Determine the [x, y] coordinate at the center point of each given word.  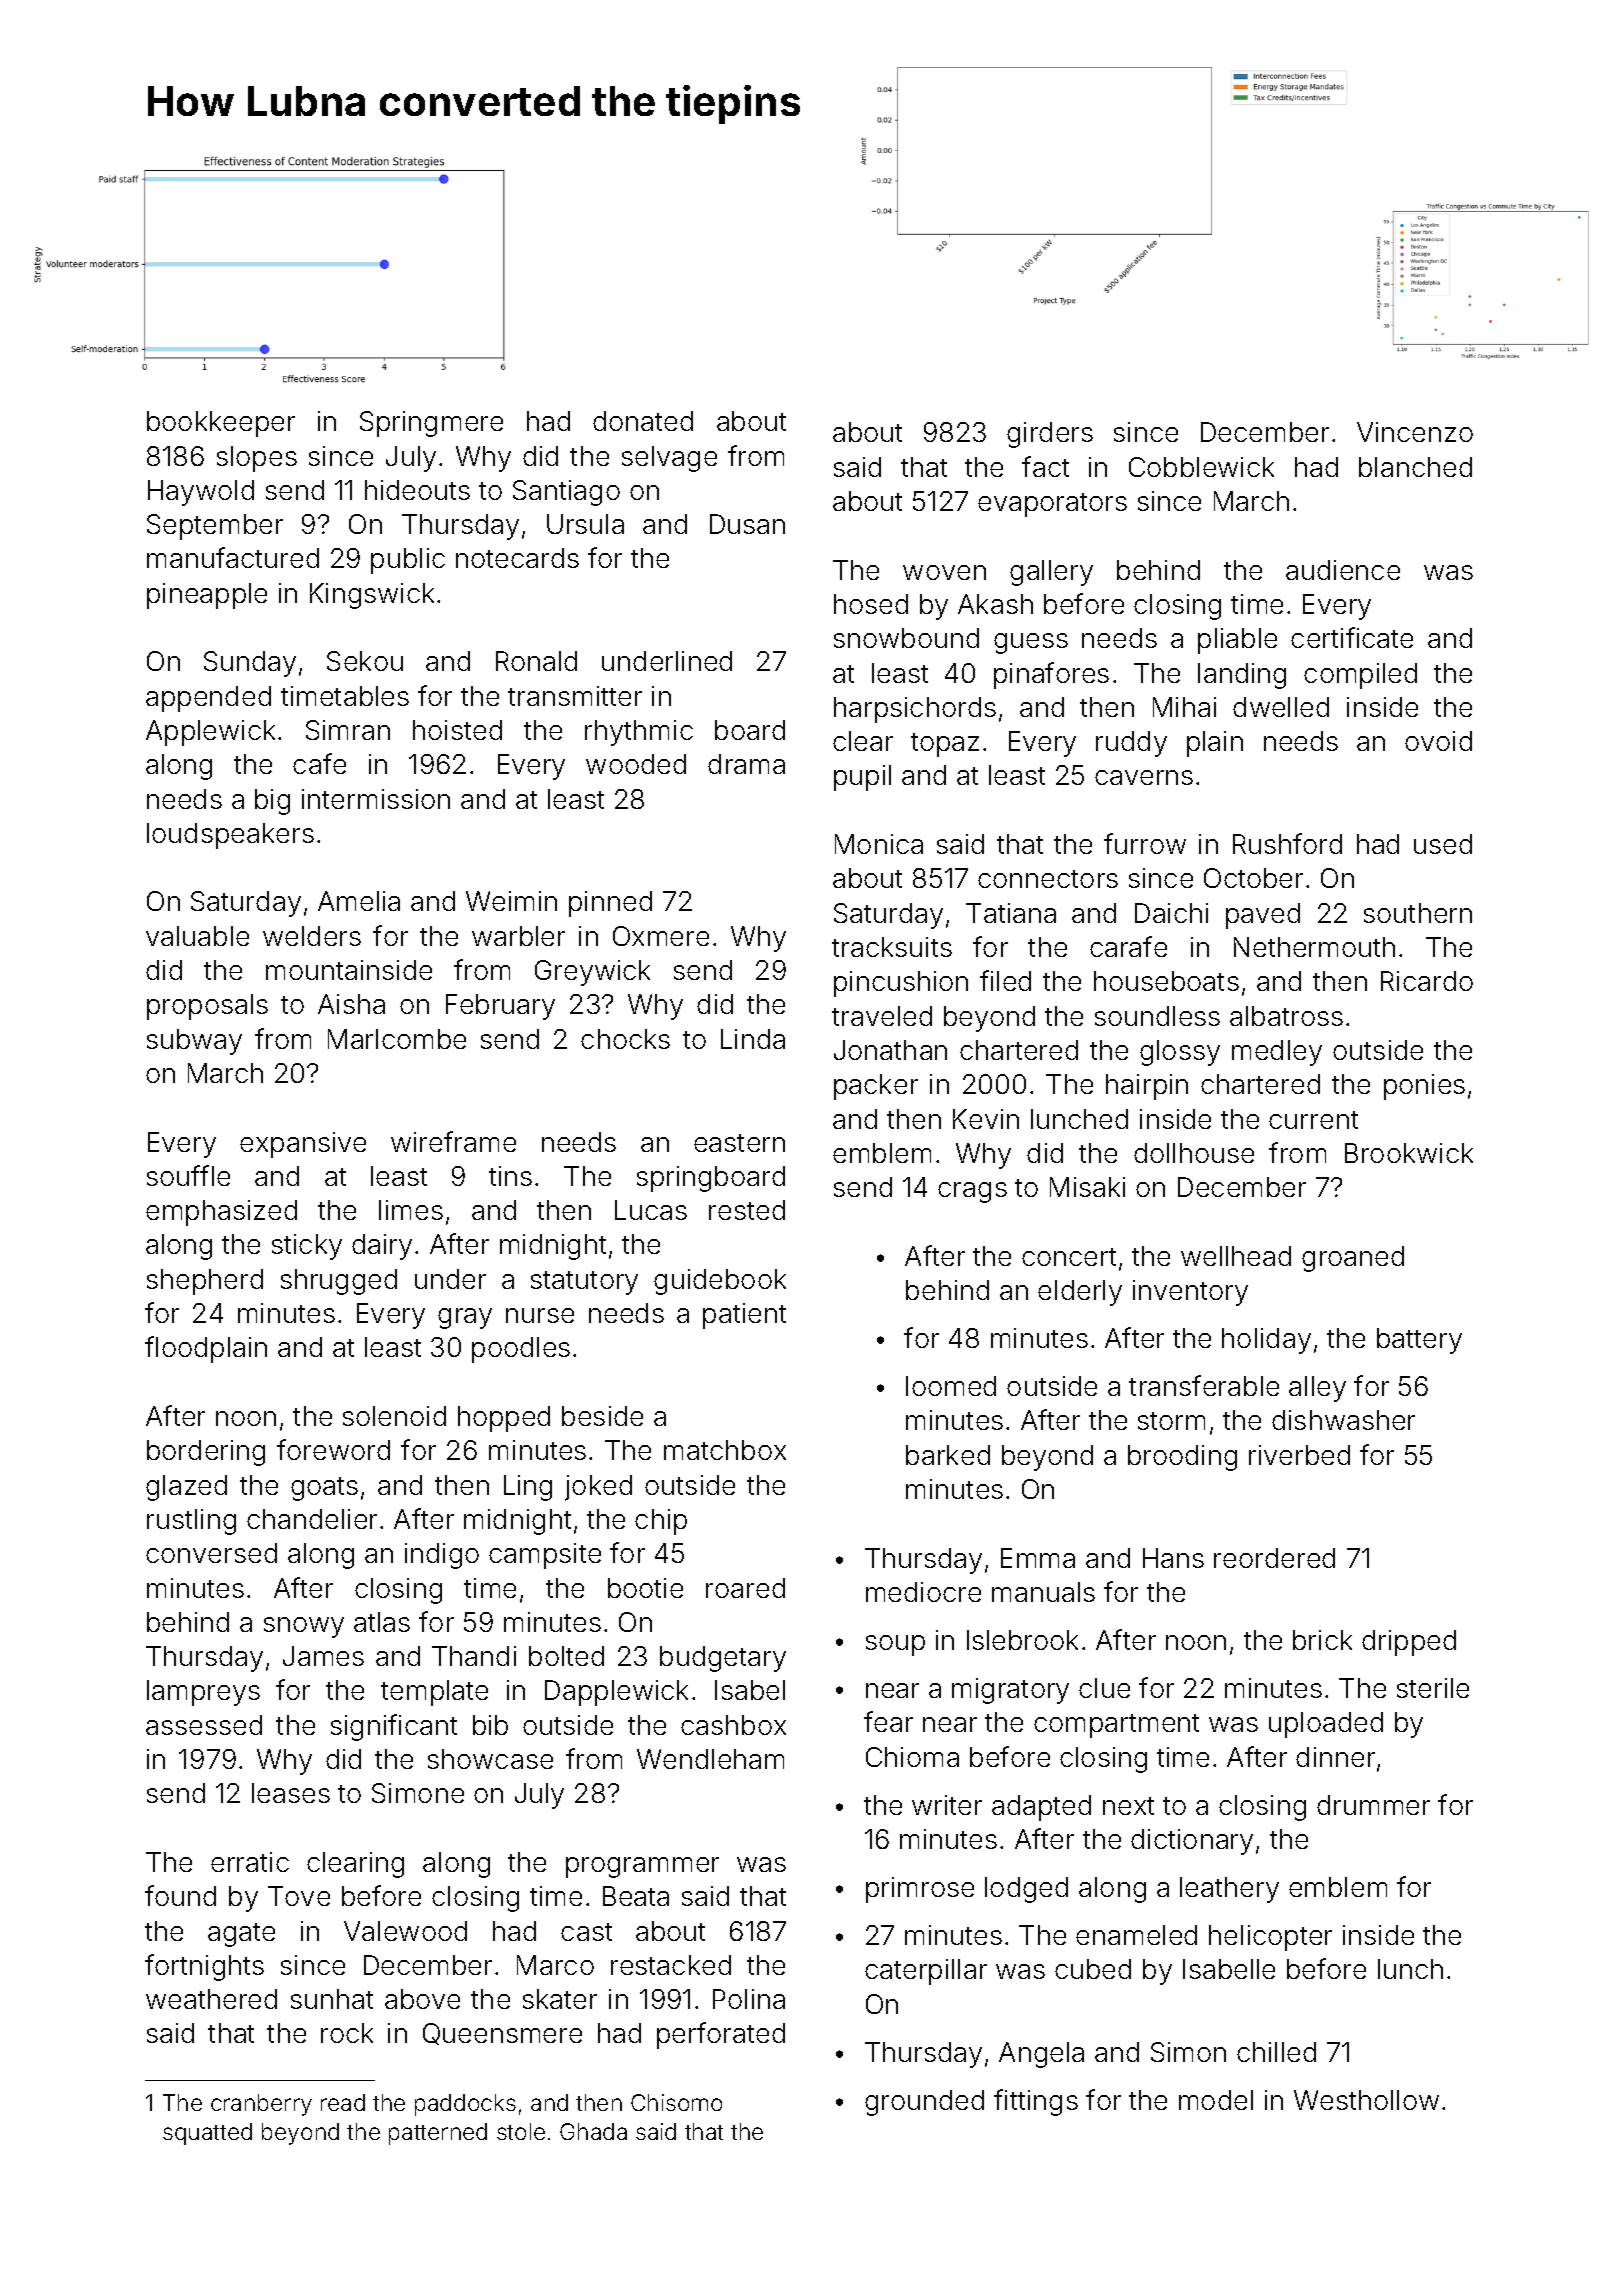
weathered [211, 1999]
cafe [319, 763]
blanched [1415, 467]
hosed [871, 604]
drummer [1373, 1805]
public [408, 561]
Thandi [474, 1656]
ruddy [1131, 744]
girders [1050, 435]
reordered [1274, 1558]
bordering [206, 1453]
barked [948, 1455]
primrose [920, 1890]
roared [745, 1588]
